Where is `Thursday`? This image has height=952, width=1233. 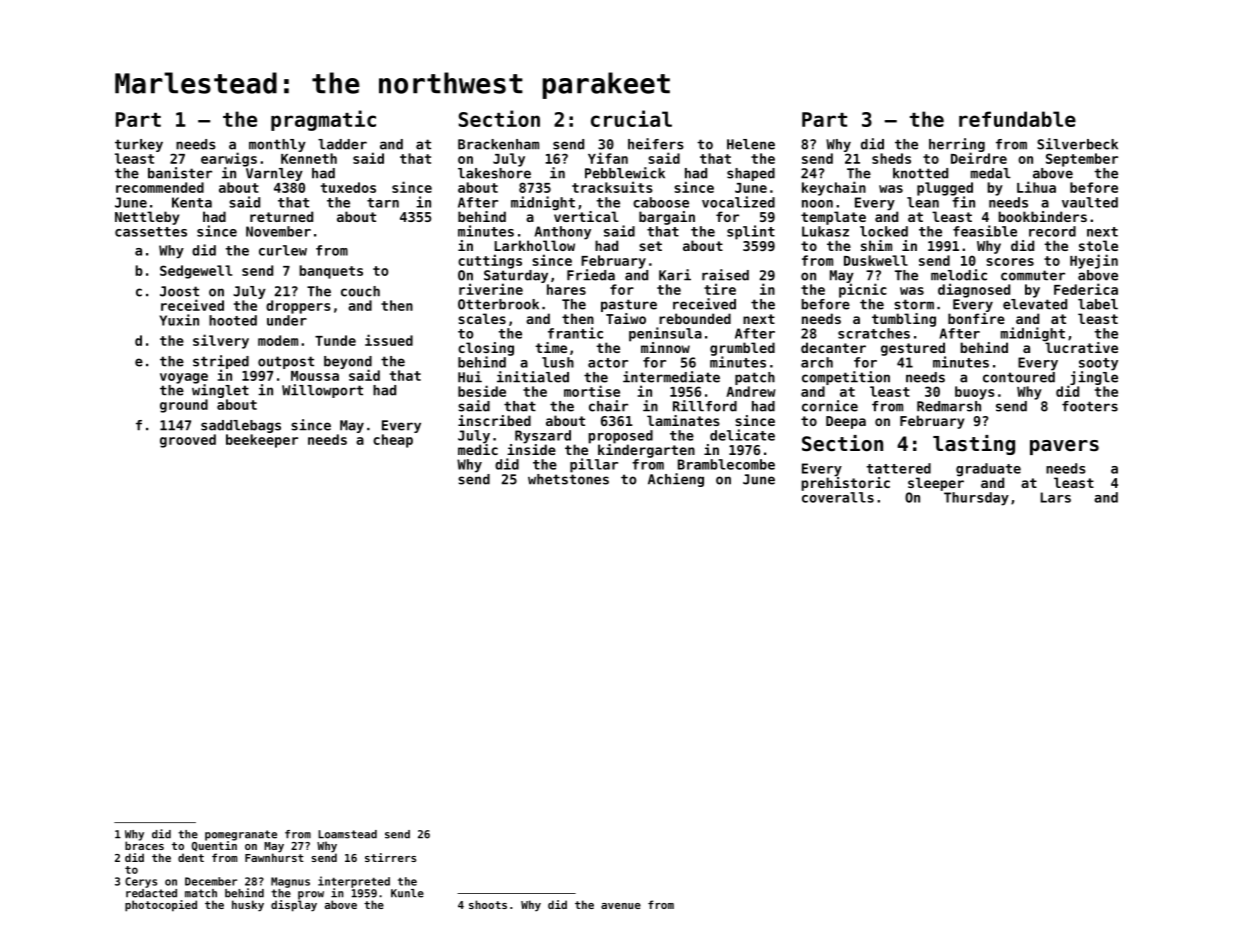 Thursday is located at coordinates (976, 499).
